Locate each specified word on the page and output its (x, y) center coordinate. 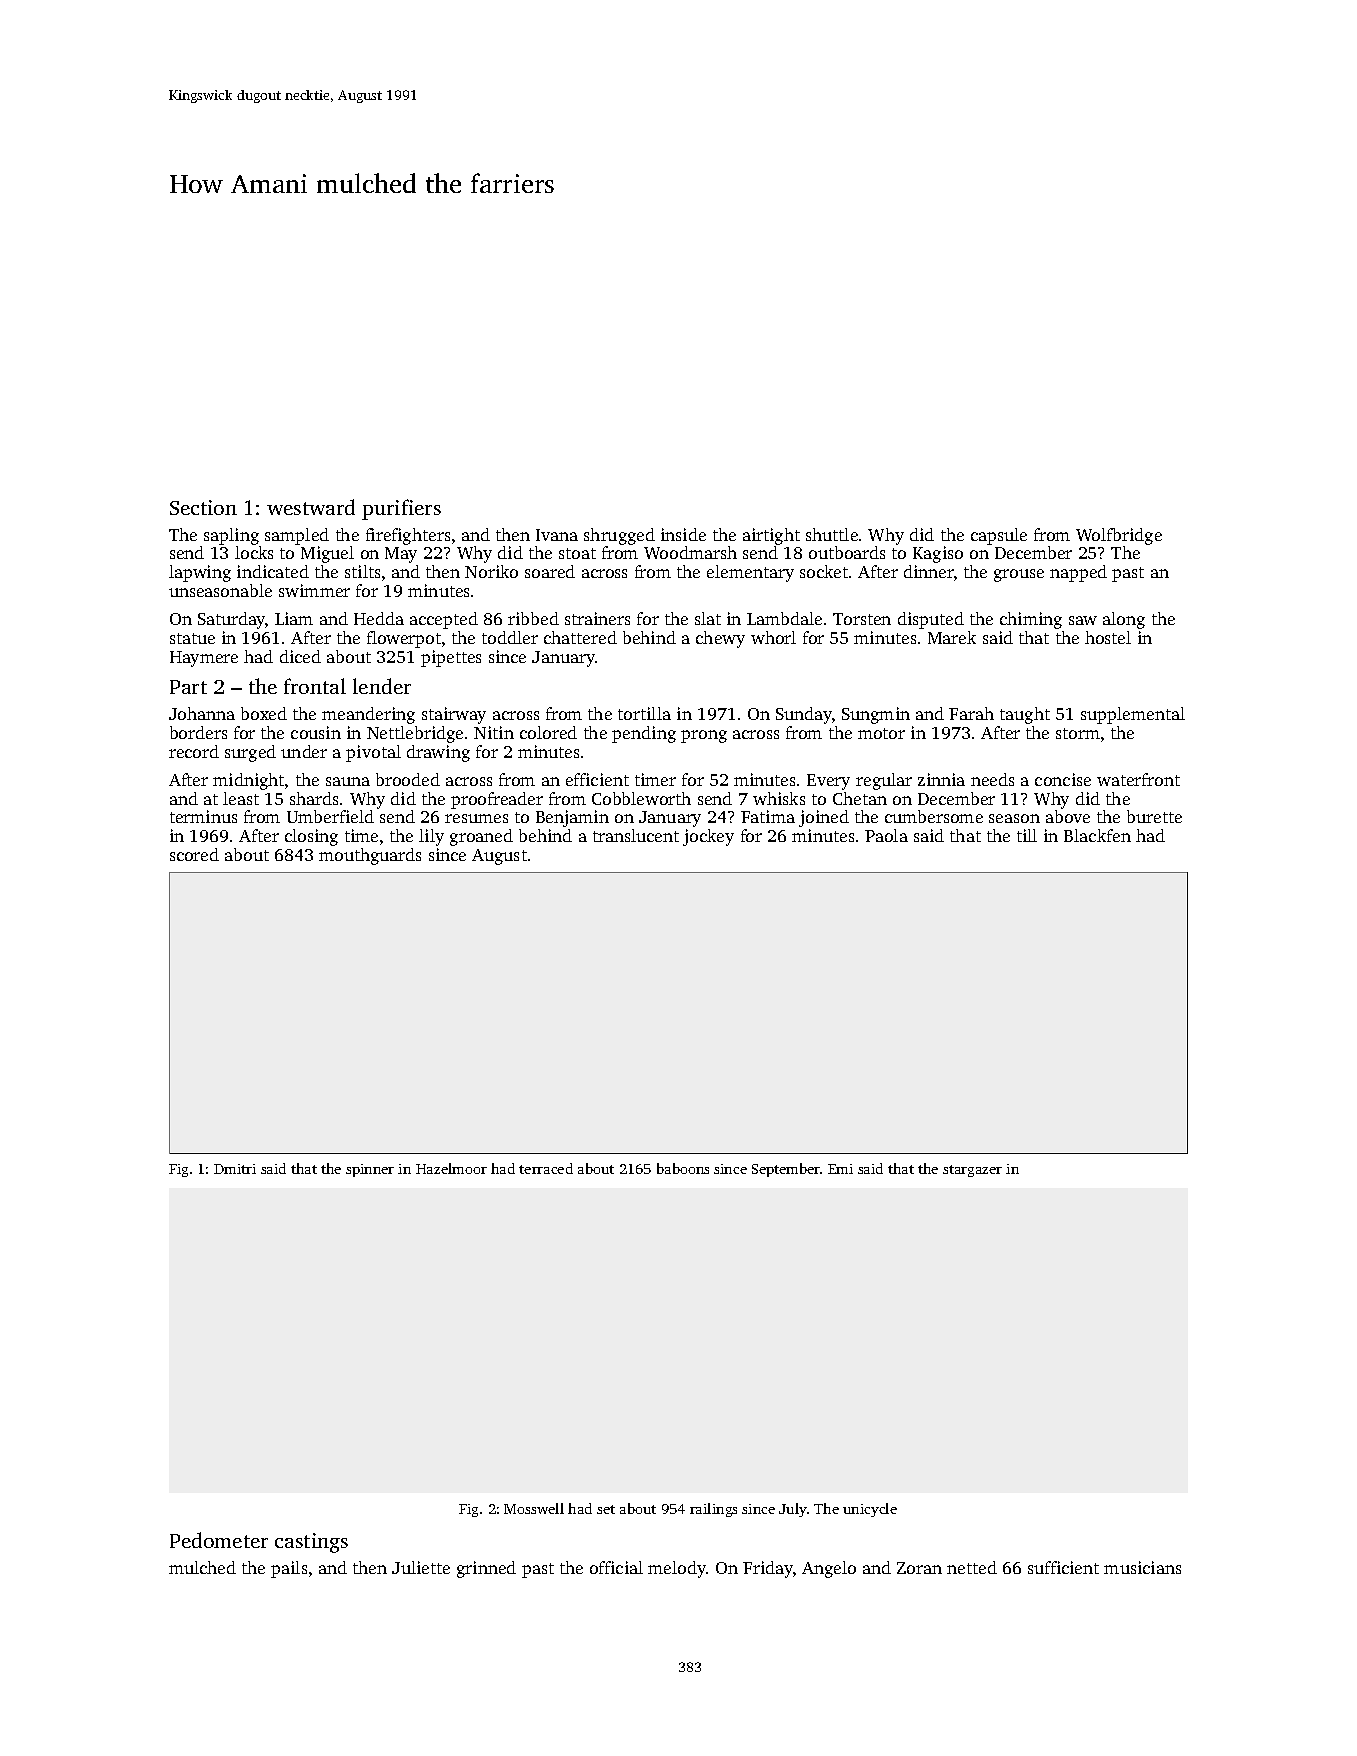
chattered (580, 637)
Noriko (491, 571)
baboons (683, 1168)
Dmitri (235, 1169)
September (786, 1170)
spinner (370, 1170)
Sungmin (876, 715)
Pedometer (219, 1540)
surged (250, 753)
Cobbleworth (641, 798)
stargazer (972, 1171)
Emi (840, 1169)
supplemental (1133, 715)
